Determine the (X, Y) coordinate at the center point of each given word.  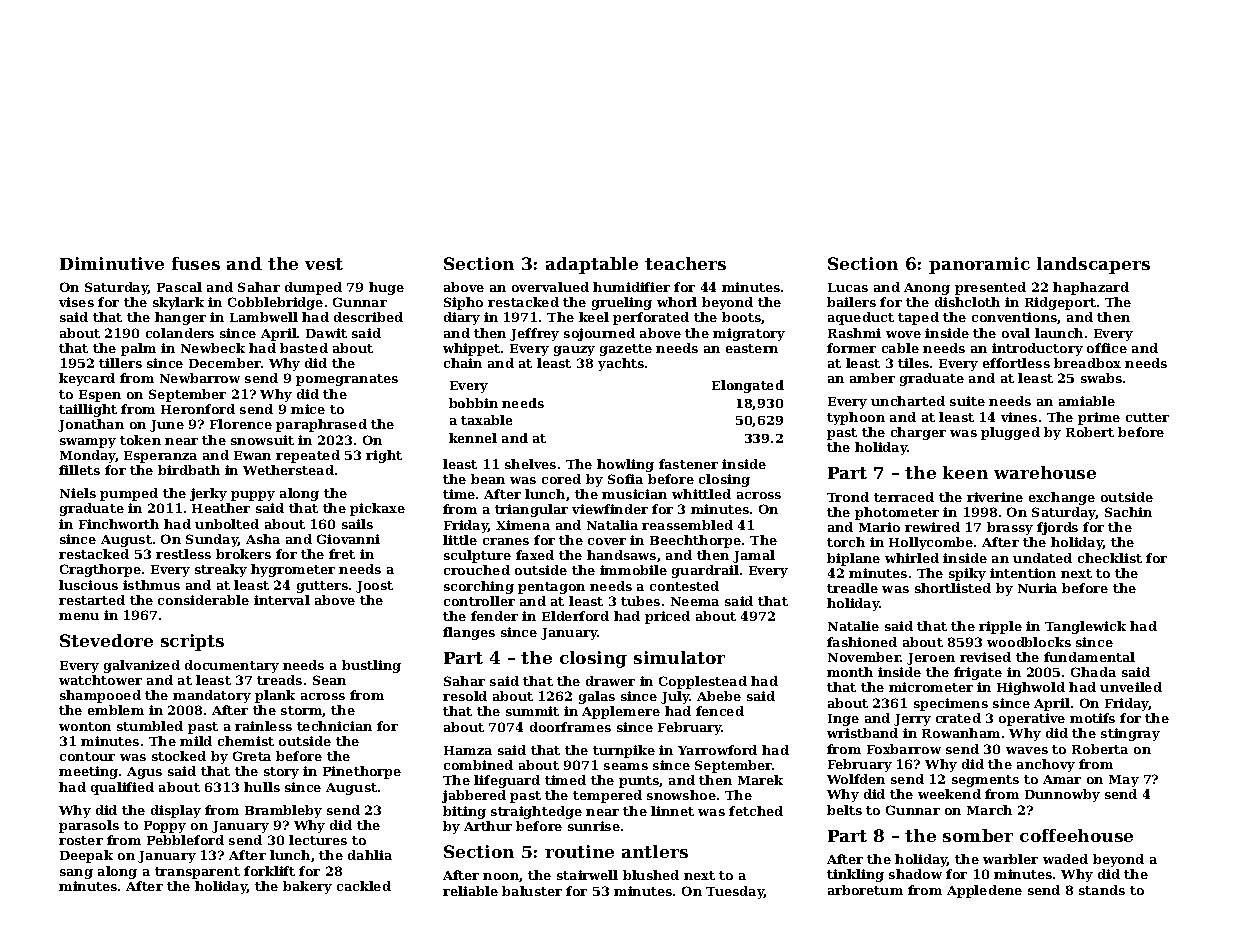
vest (324, 264)
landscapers (1093, 265)
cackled (364, 886)
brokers (243, 554)
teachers (685, 263)
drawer (610, 681)
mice (308, 409)
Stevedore (106, 640)
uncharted (908, 401)
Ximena (523, 525)
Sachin (1128, 512)
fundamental (1089, 657)
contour (87, 756)
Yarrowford (717, 750)
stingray (1130, 734)
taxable (486, 420)
